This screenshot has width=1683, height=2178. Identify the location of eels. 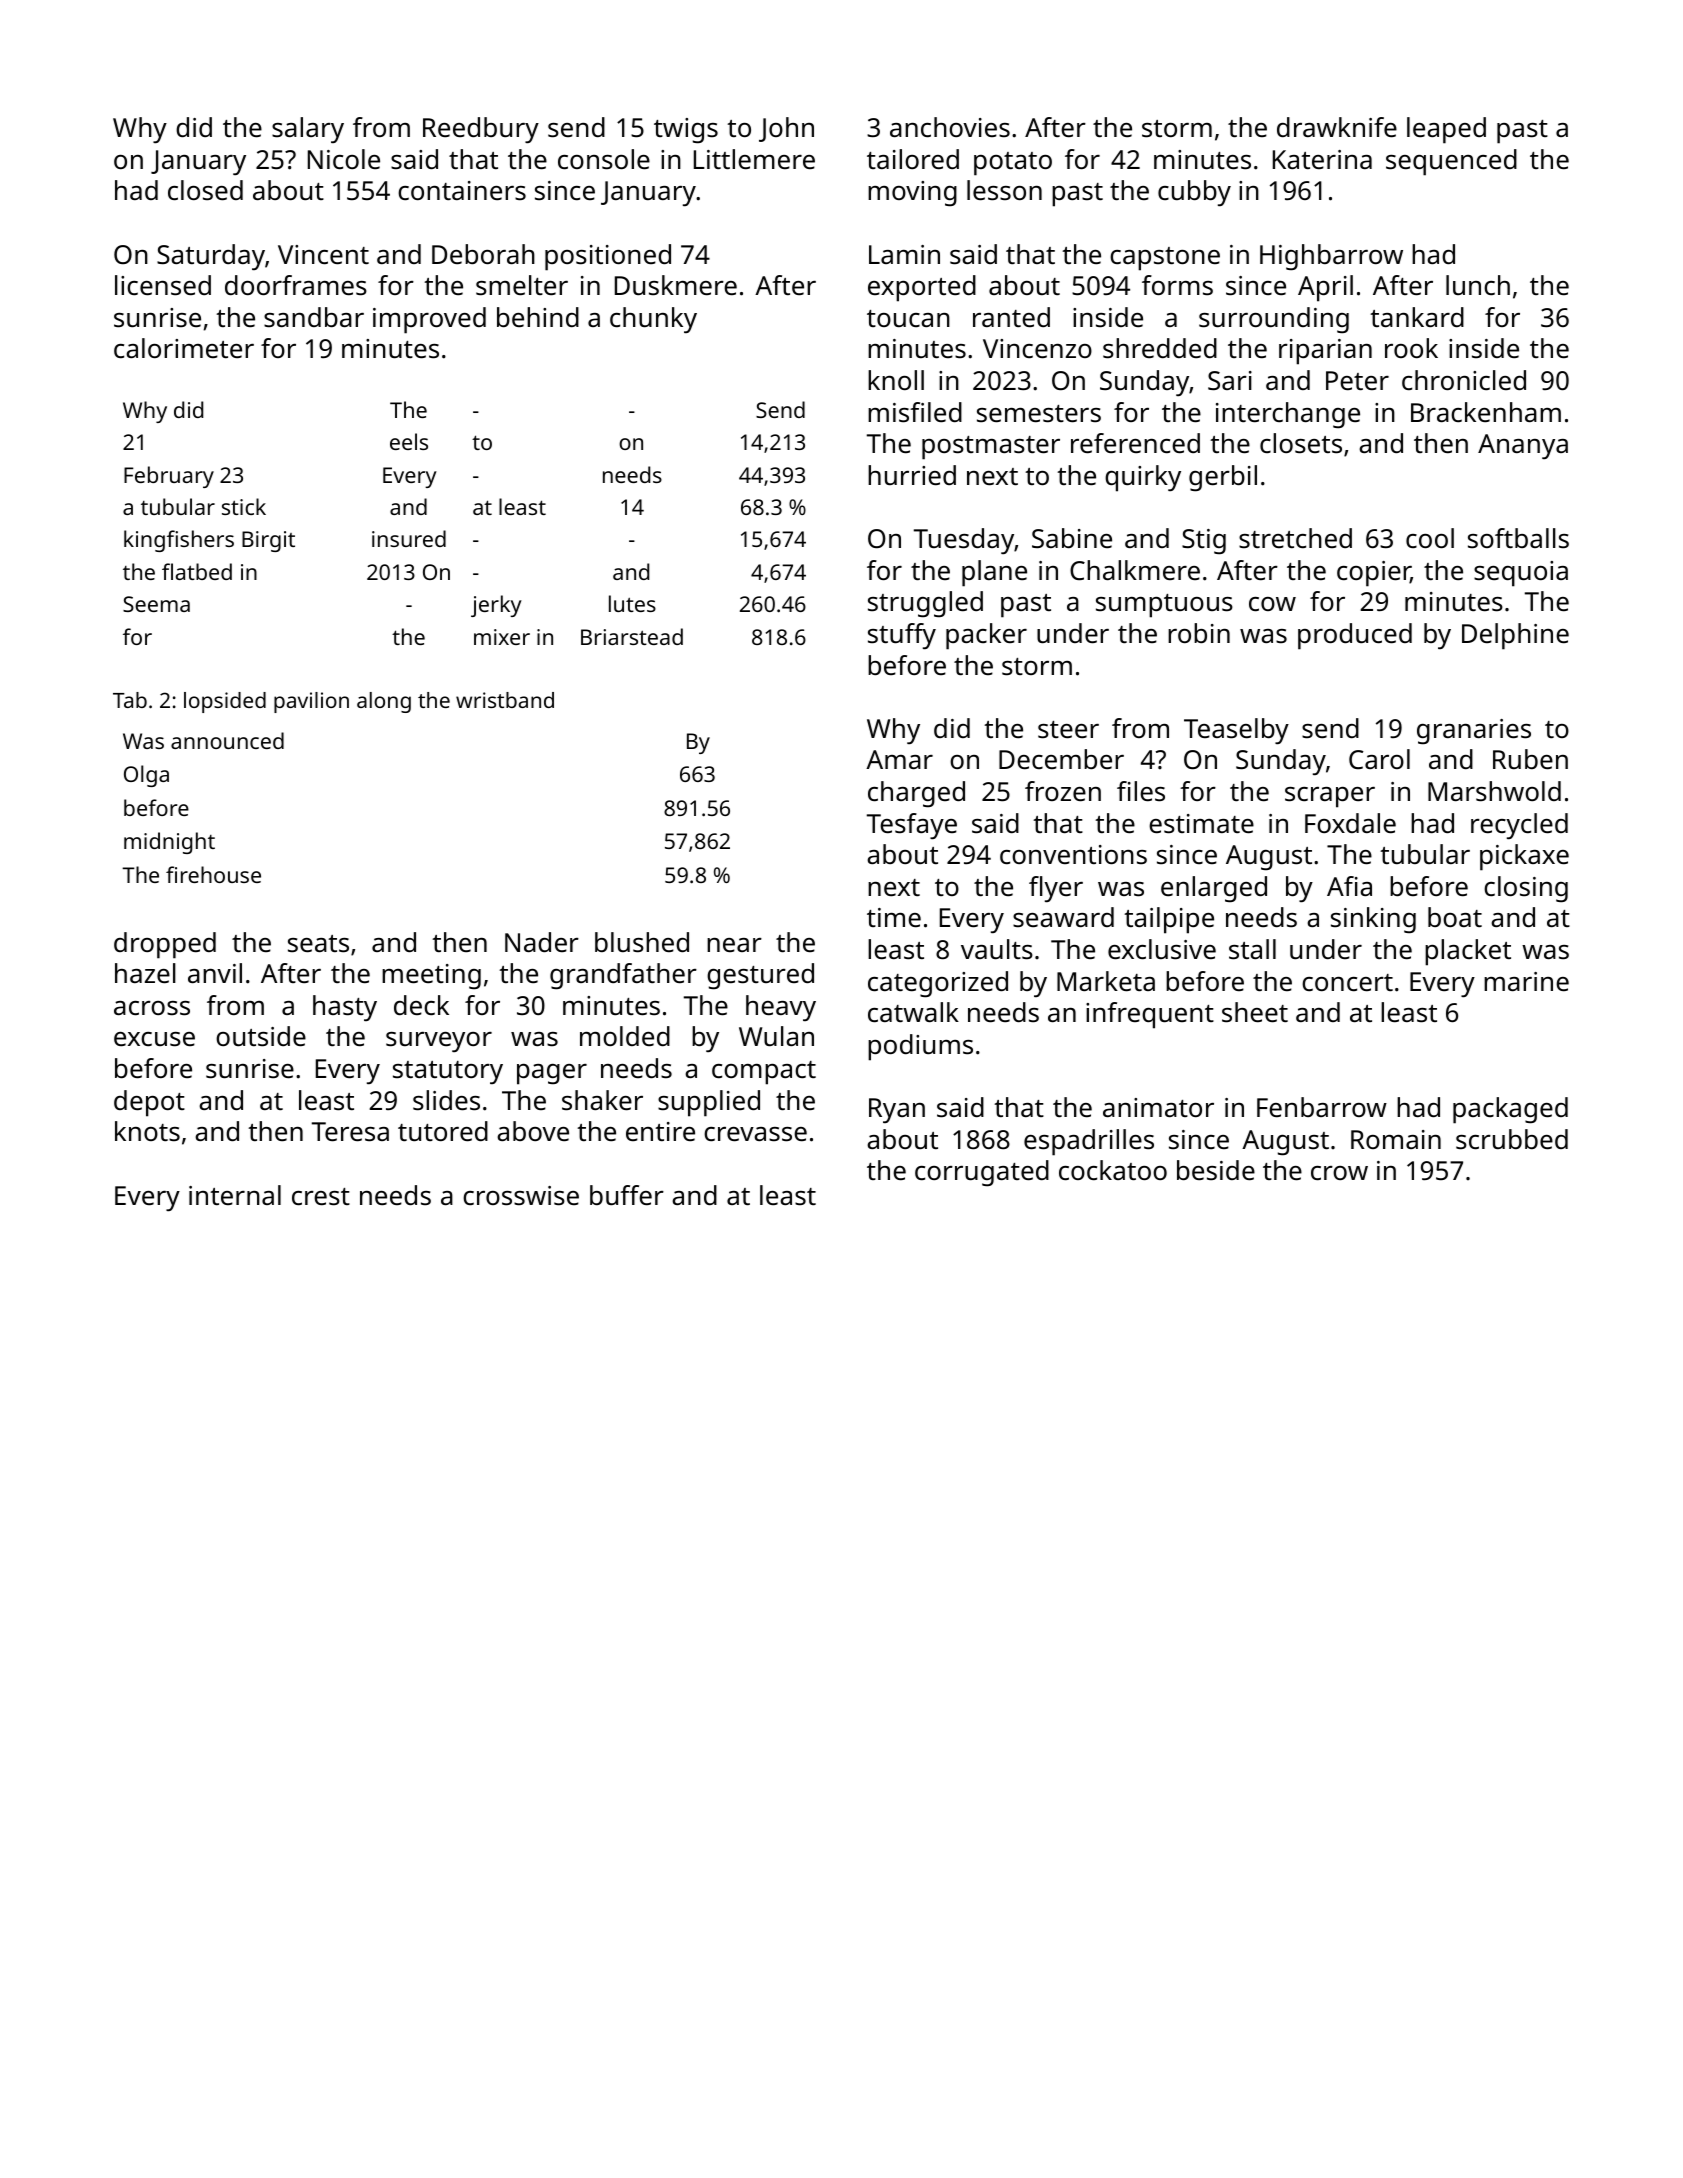
(409, 441).
